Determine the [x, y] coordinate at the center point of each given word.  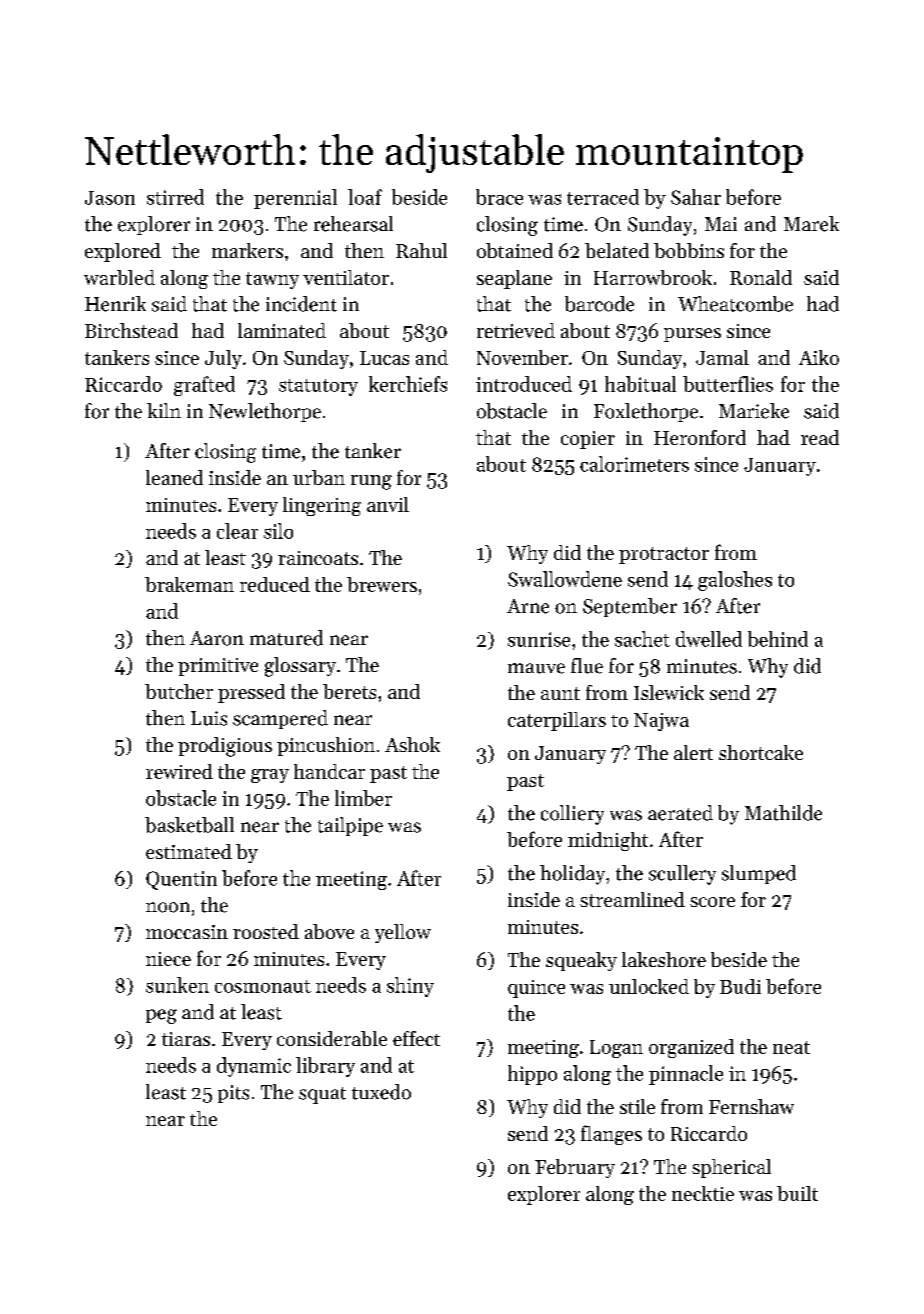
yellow [403, 933]
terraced [603, 197]
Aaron [217, 638]
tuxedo [381, 1092]
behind [778, 639]
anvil [388, 504]
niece [168, 959]
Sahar [696, 197]
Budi [740, 986]
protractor [664, 555]
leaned [174, 477]
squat [322, 1095]
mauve [536, 668]
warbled [119, 277]
